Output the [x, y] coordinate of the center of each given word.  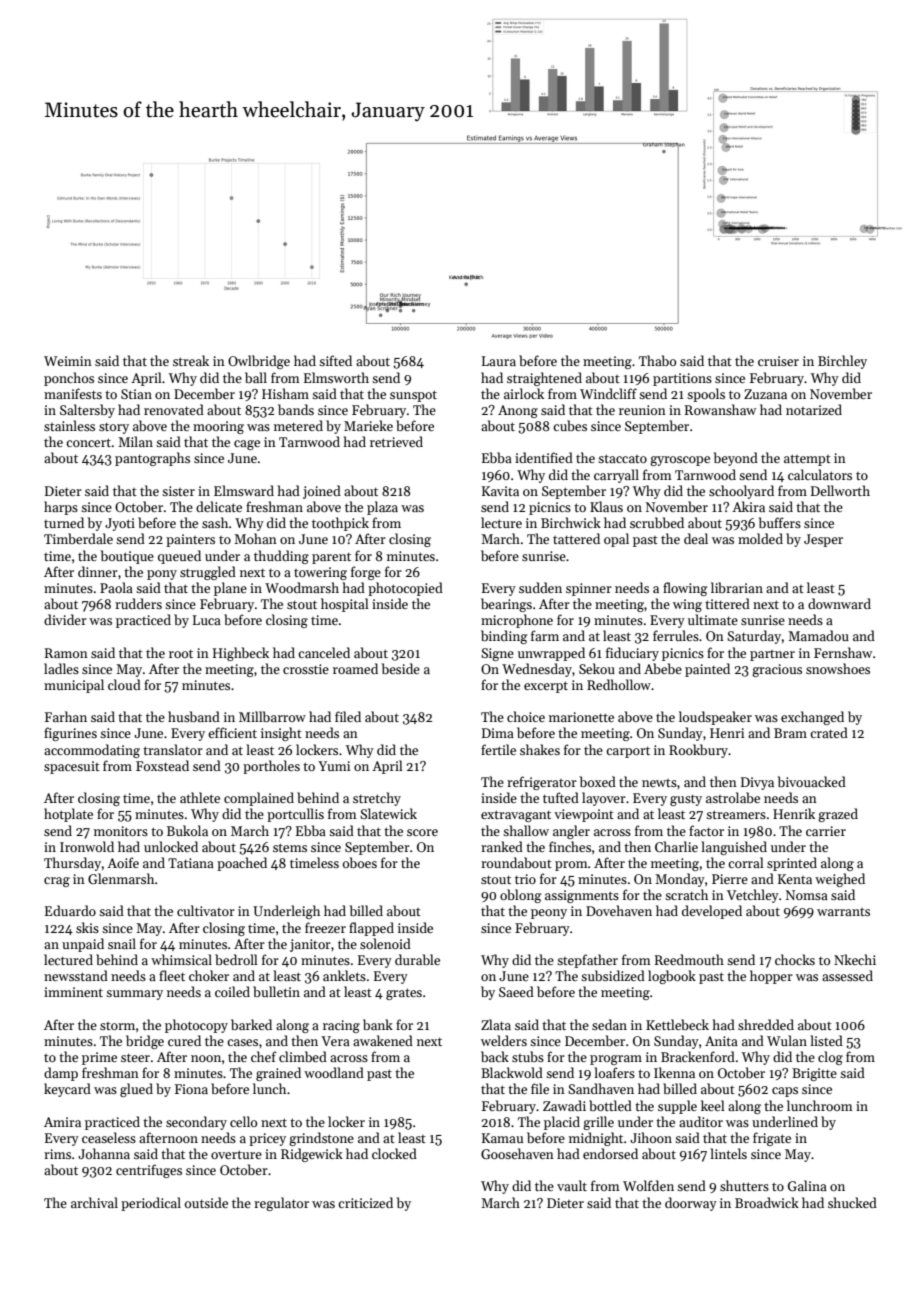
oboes [360, 862]
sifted [335, 360]
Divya [757, 783]
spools [706, 395]
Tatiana [191, 863]
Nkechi [855, 959]
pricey [267, 1139]
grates [404, 994]
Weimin [68, 361]
